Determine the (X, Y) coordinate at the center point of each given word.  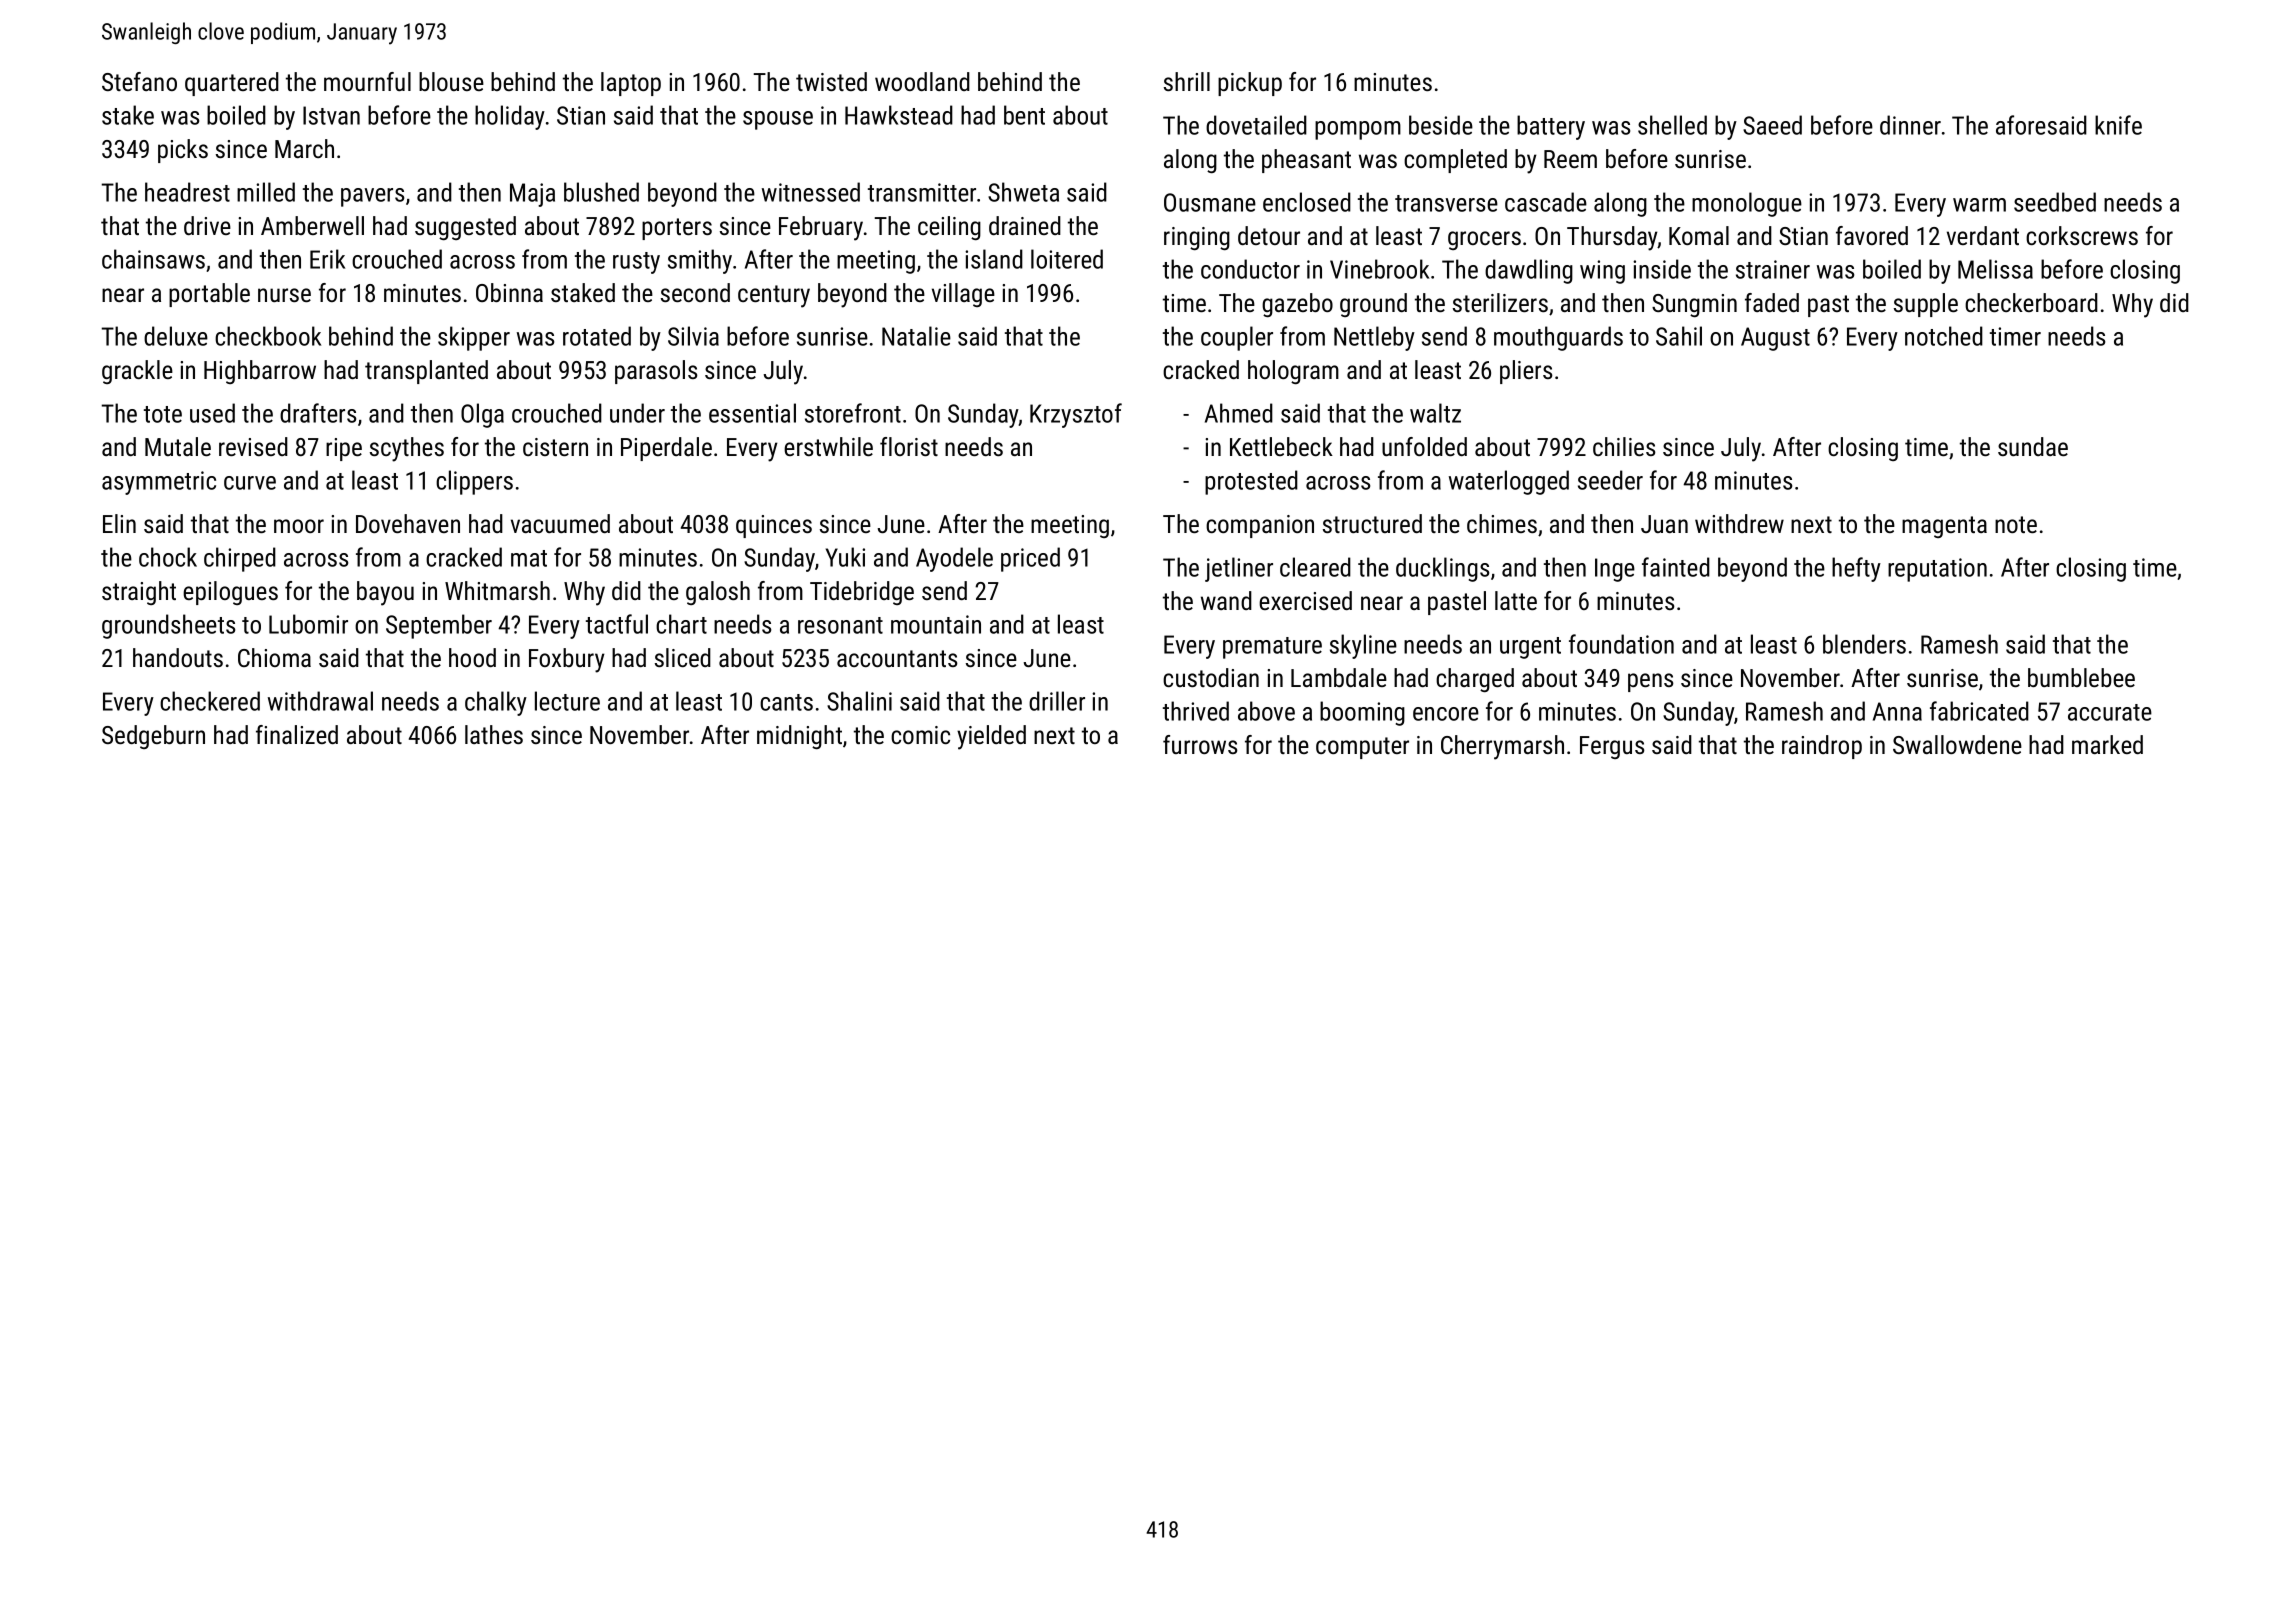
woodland (922, 81)
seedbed (2055, 202)
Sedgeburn (153, 737)
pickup (1250, 84)
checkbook (268, 336)
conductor (1250, 269)
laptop (631, 84)
